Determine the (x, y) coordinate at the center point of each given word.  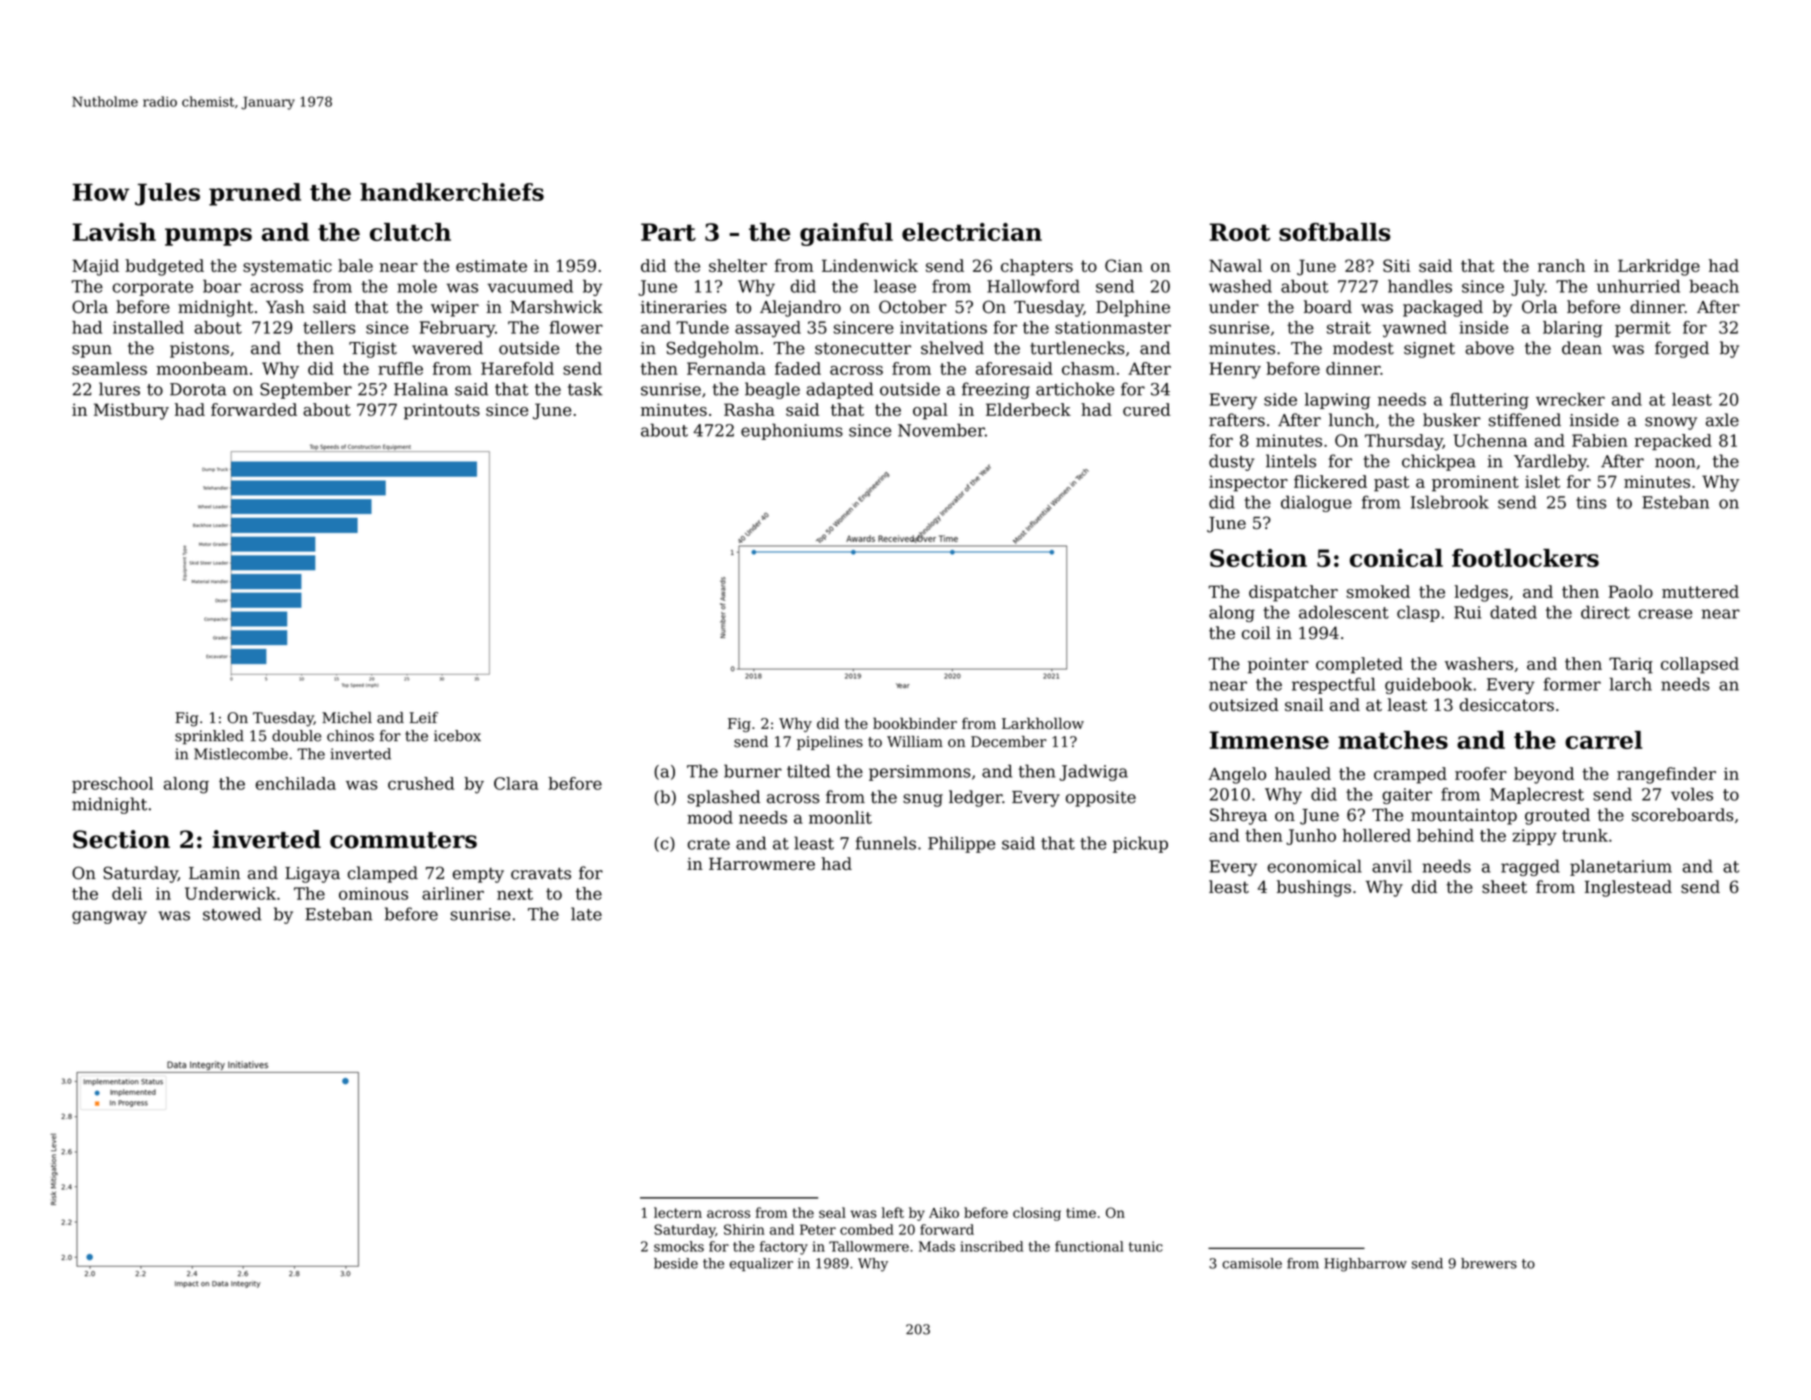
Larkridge (1659, 267)
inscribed (991, 1246)
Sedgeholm (713, 349)
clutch (410, 232)
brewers (1489, 1263)
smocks (679, 1246)
